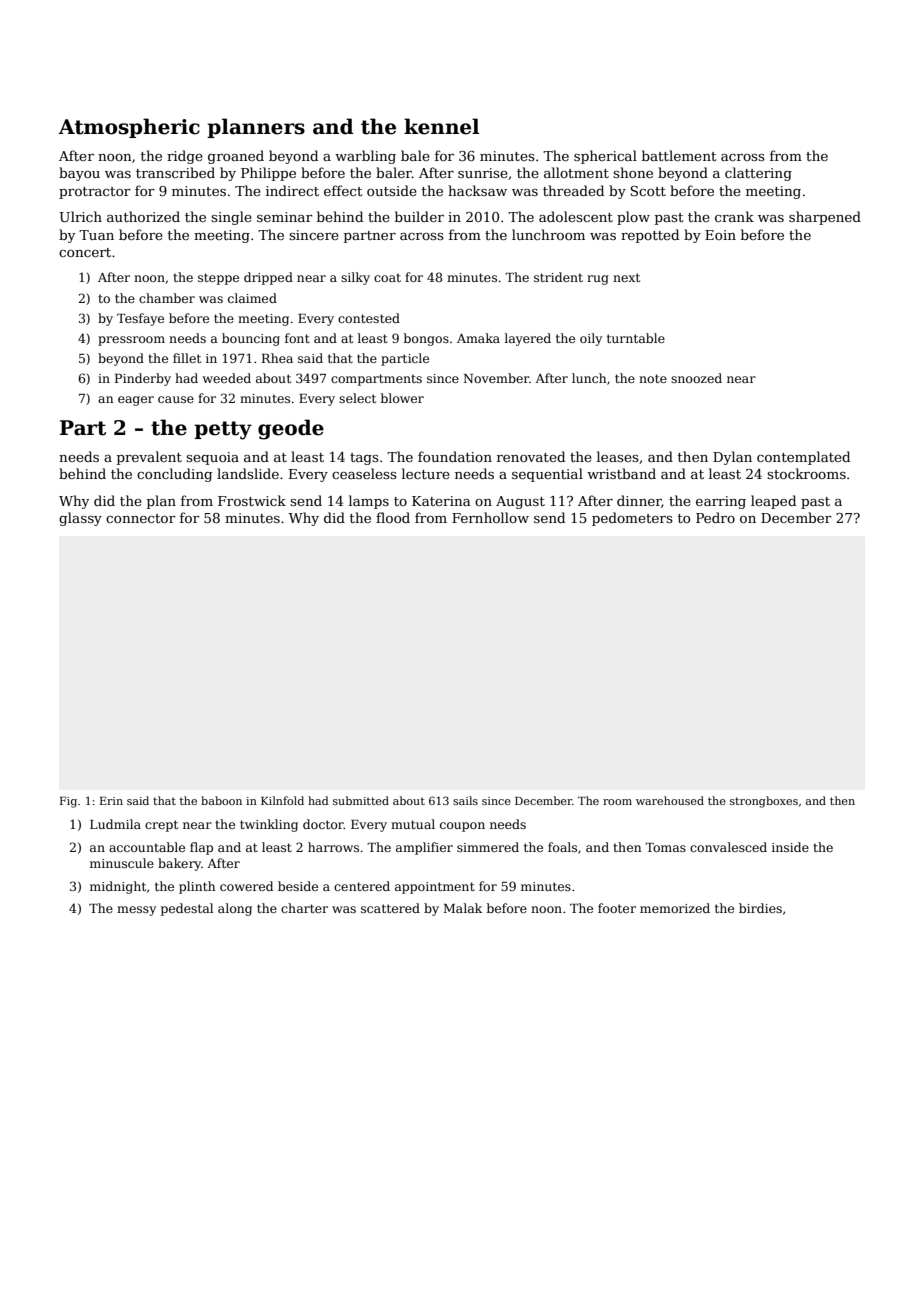 Image resolution: width=924 pixels, height=1308 pixels. What do you see at coordinates (496, 378) in the screenshot?
I see `November` at bounding box center [496, 378].
